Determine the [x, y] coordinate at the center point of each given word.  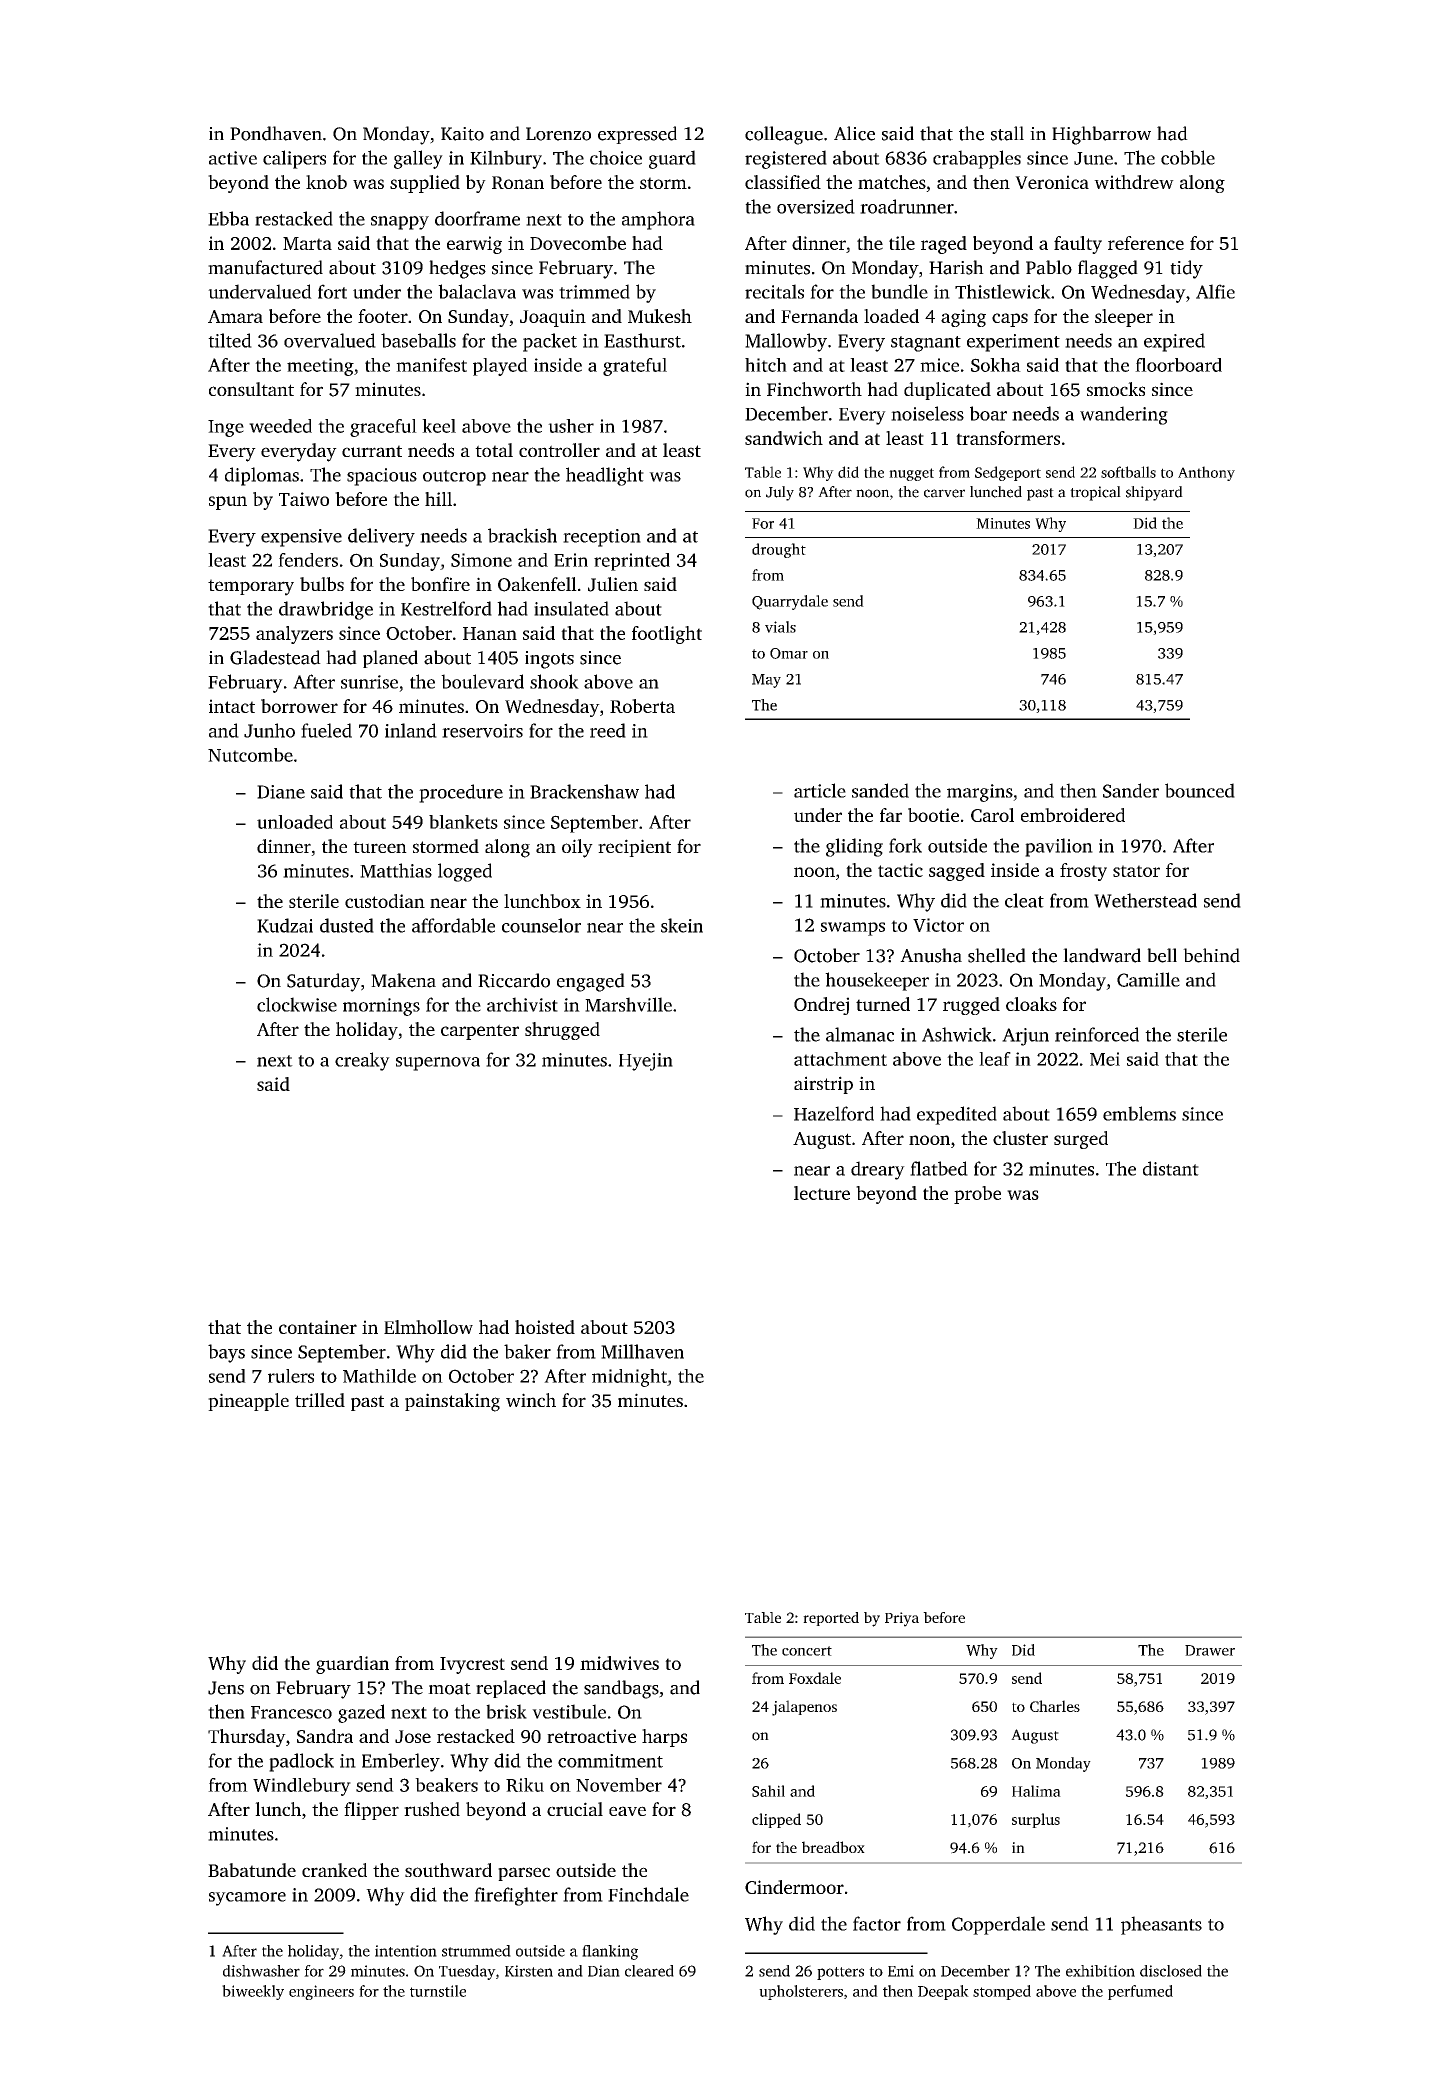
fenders [308, 560]
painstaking [452, 1402]
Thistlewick [1003, 291]
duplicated [947, 391]
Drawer [1210, 1650]
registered [786, 159]
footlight [667, 635]
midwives [619, 1663]
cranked [334, 1870]
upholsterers [801, 1992]
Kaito [462, 134]
